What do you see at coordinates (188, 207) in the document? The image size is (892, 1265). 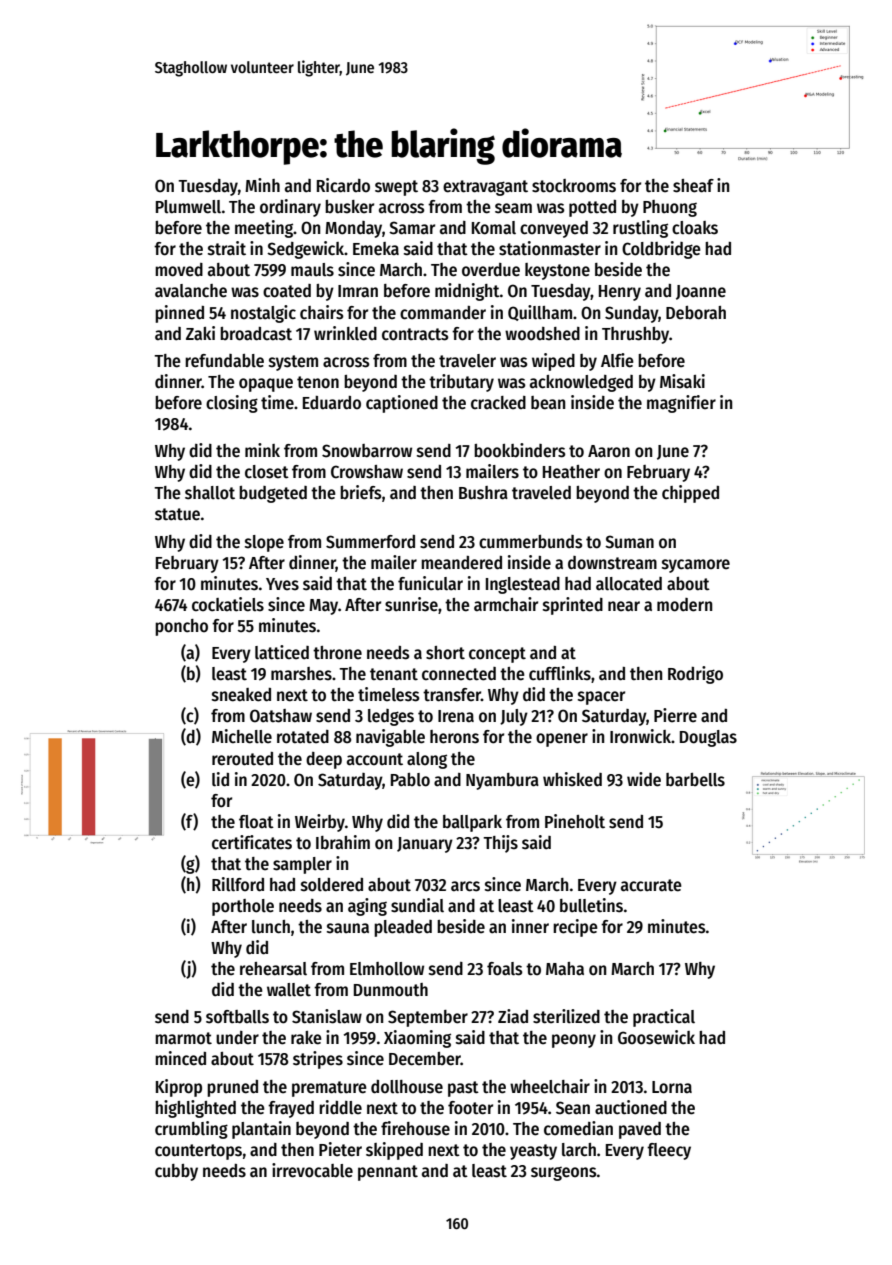 I see `Plumwell` at bounding box center [188, 207].
